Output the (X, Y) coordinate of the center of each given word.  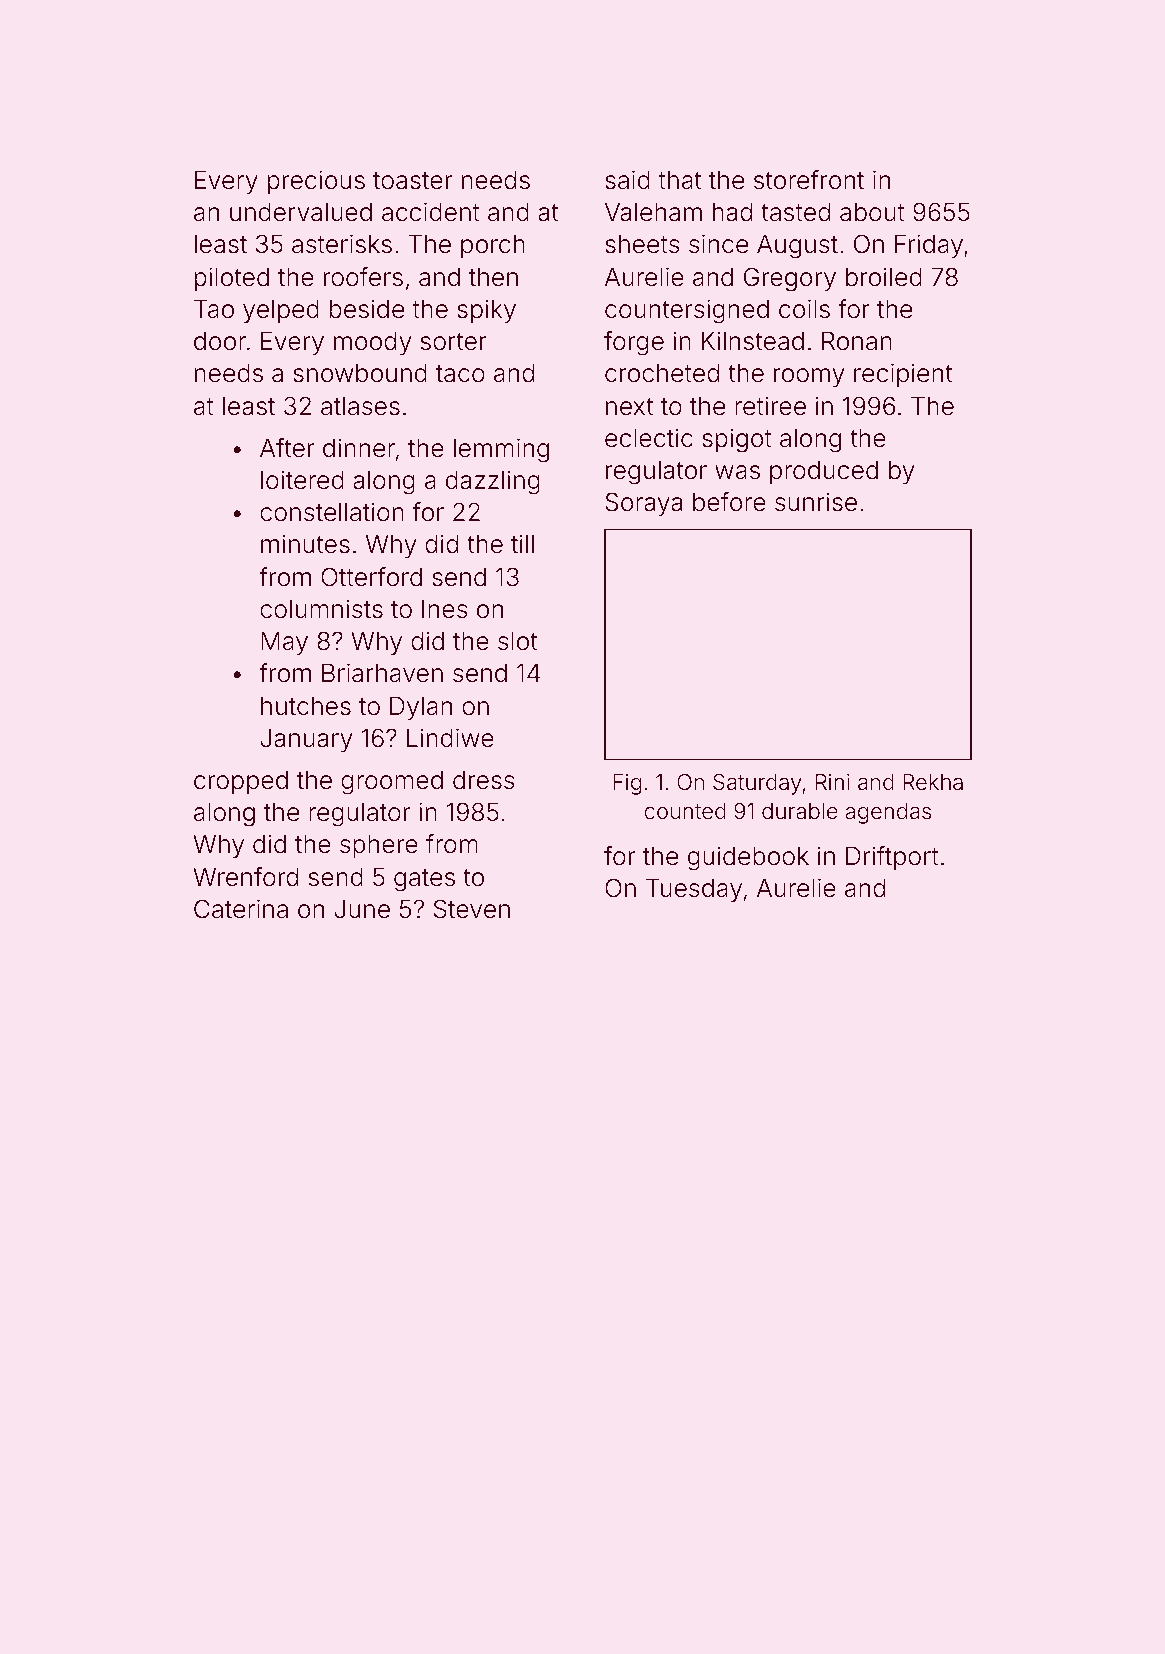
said (627, 180)
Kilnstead (753, 341)
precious (316, 182)
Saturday (757, 784)
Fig (627, 784)
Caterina (241, 909)
